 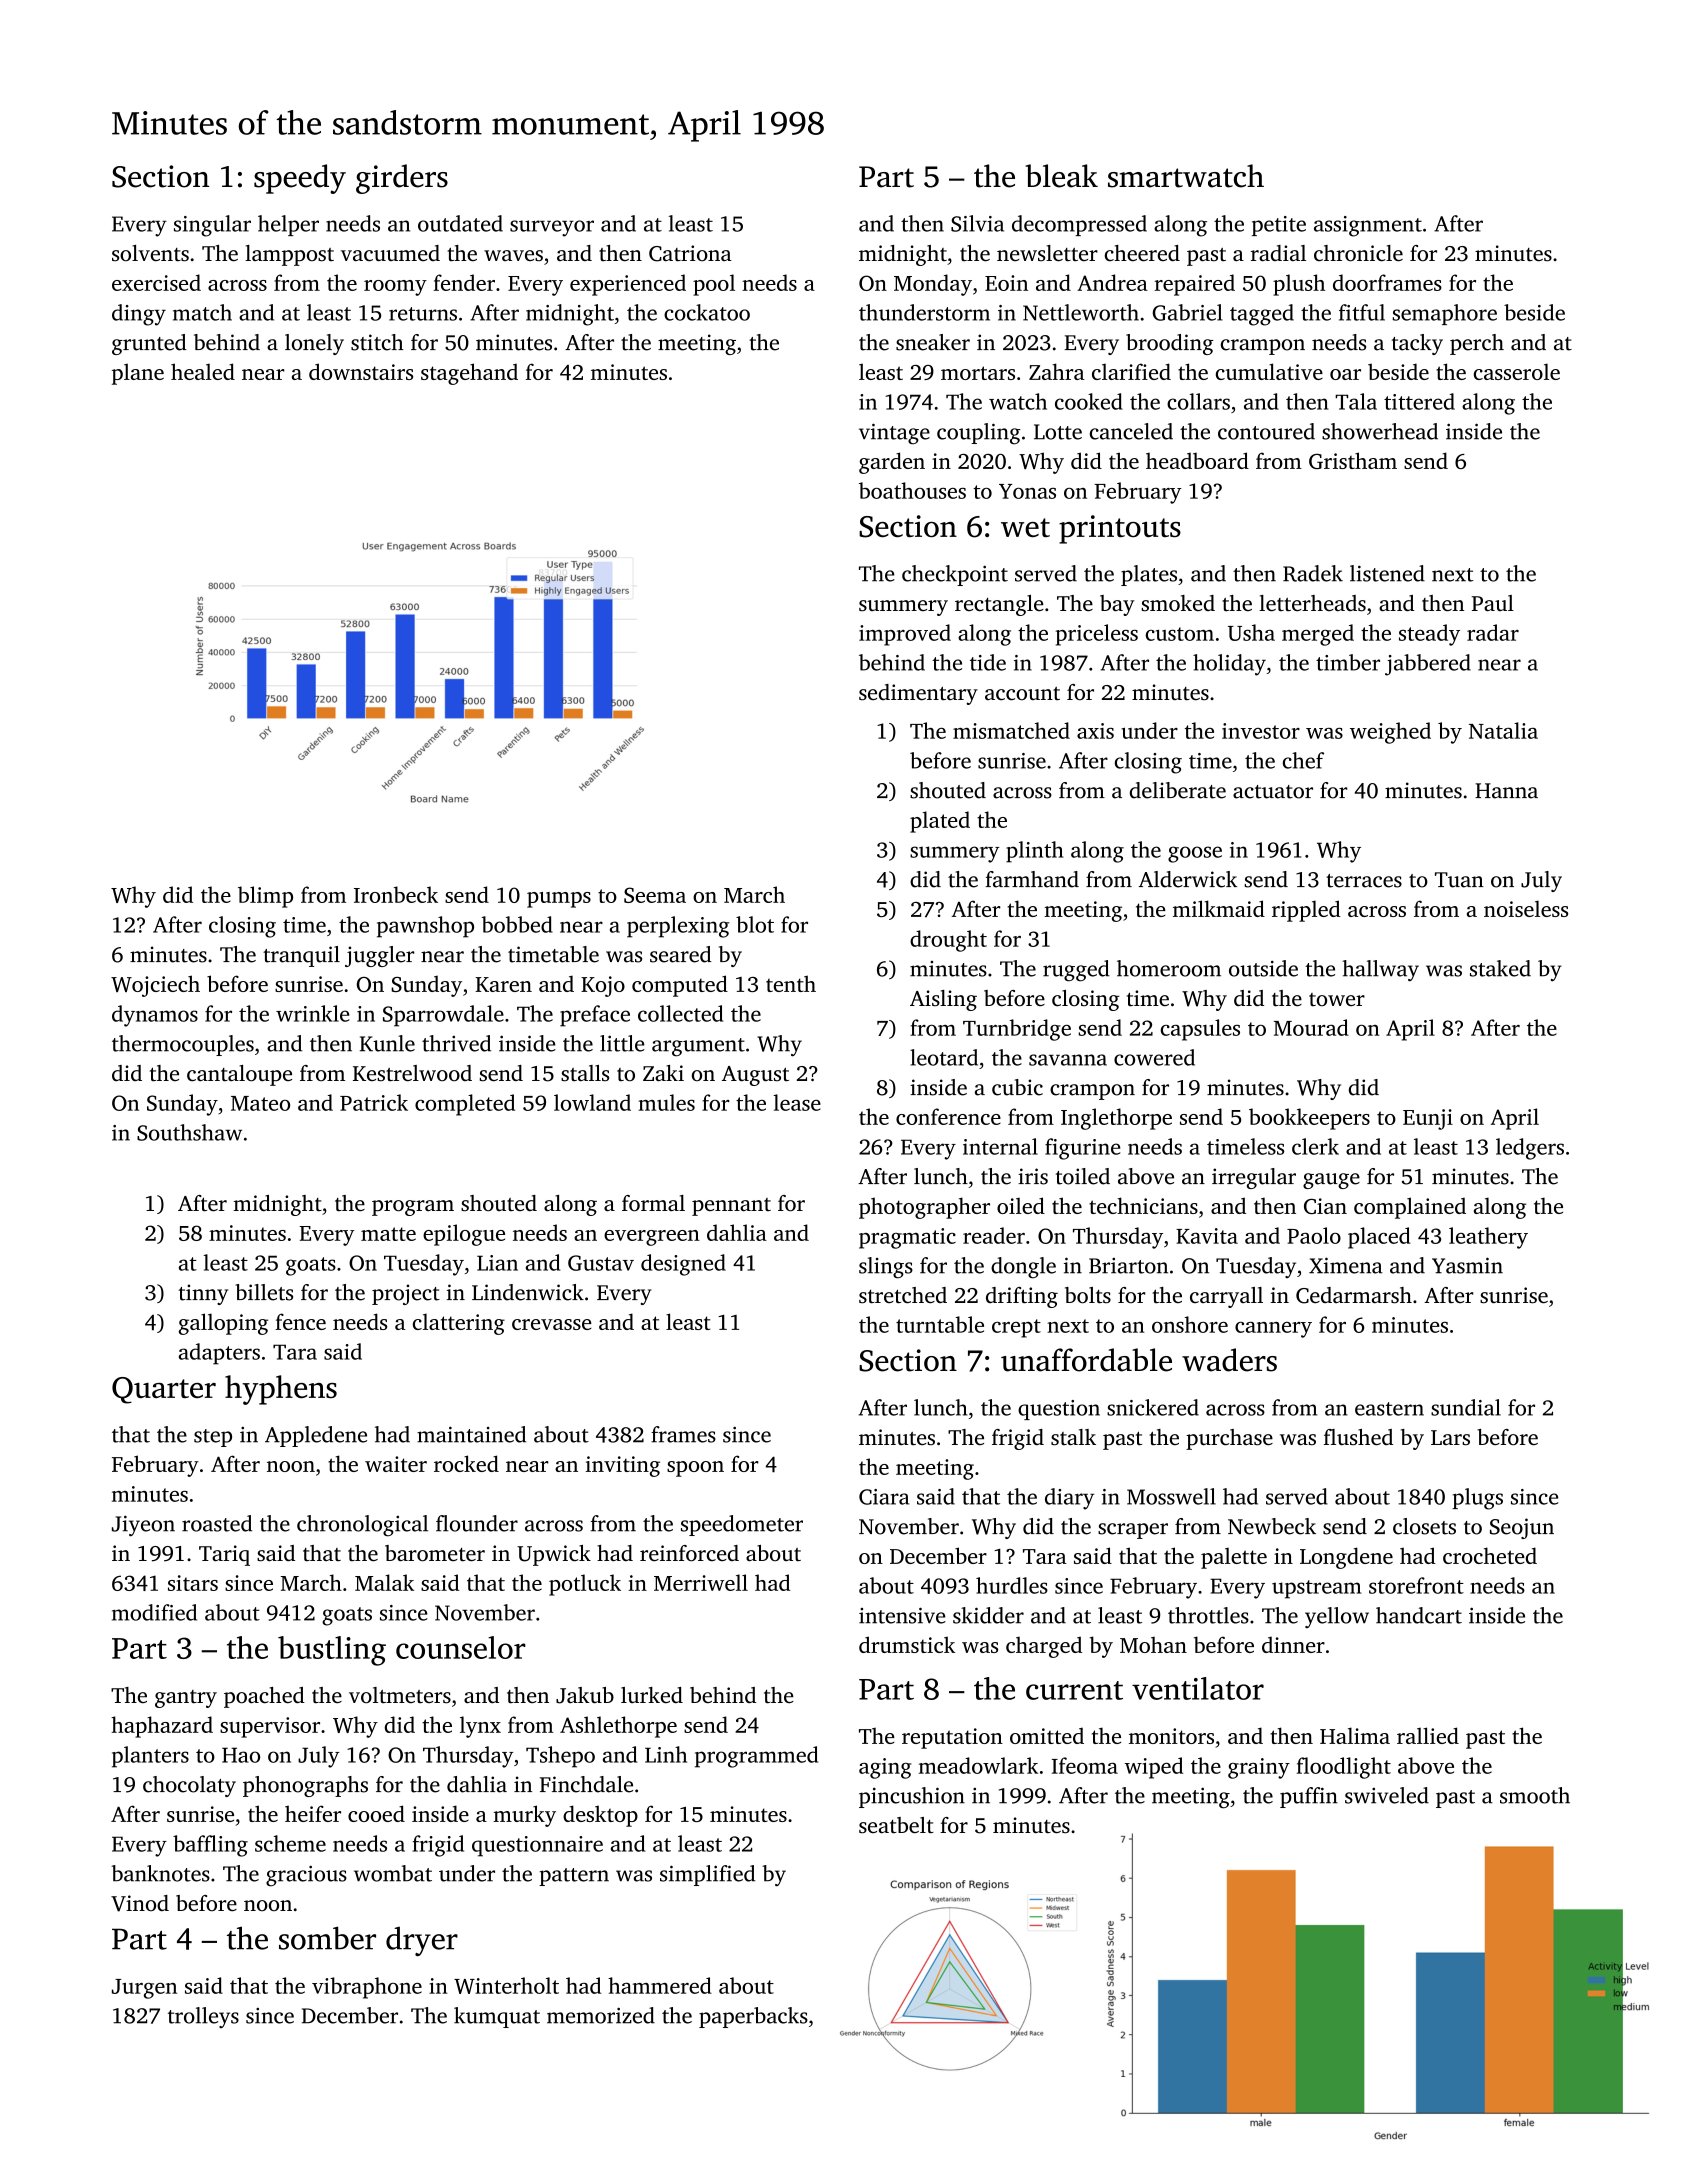 I want to click on healed, so click(x=203, y=371).
